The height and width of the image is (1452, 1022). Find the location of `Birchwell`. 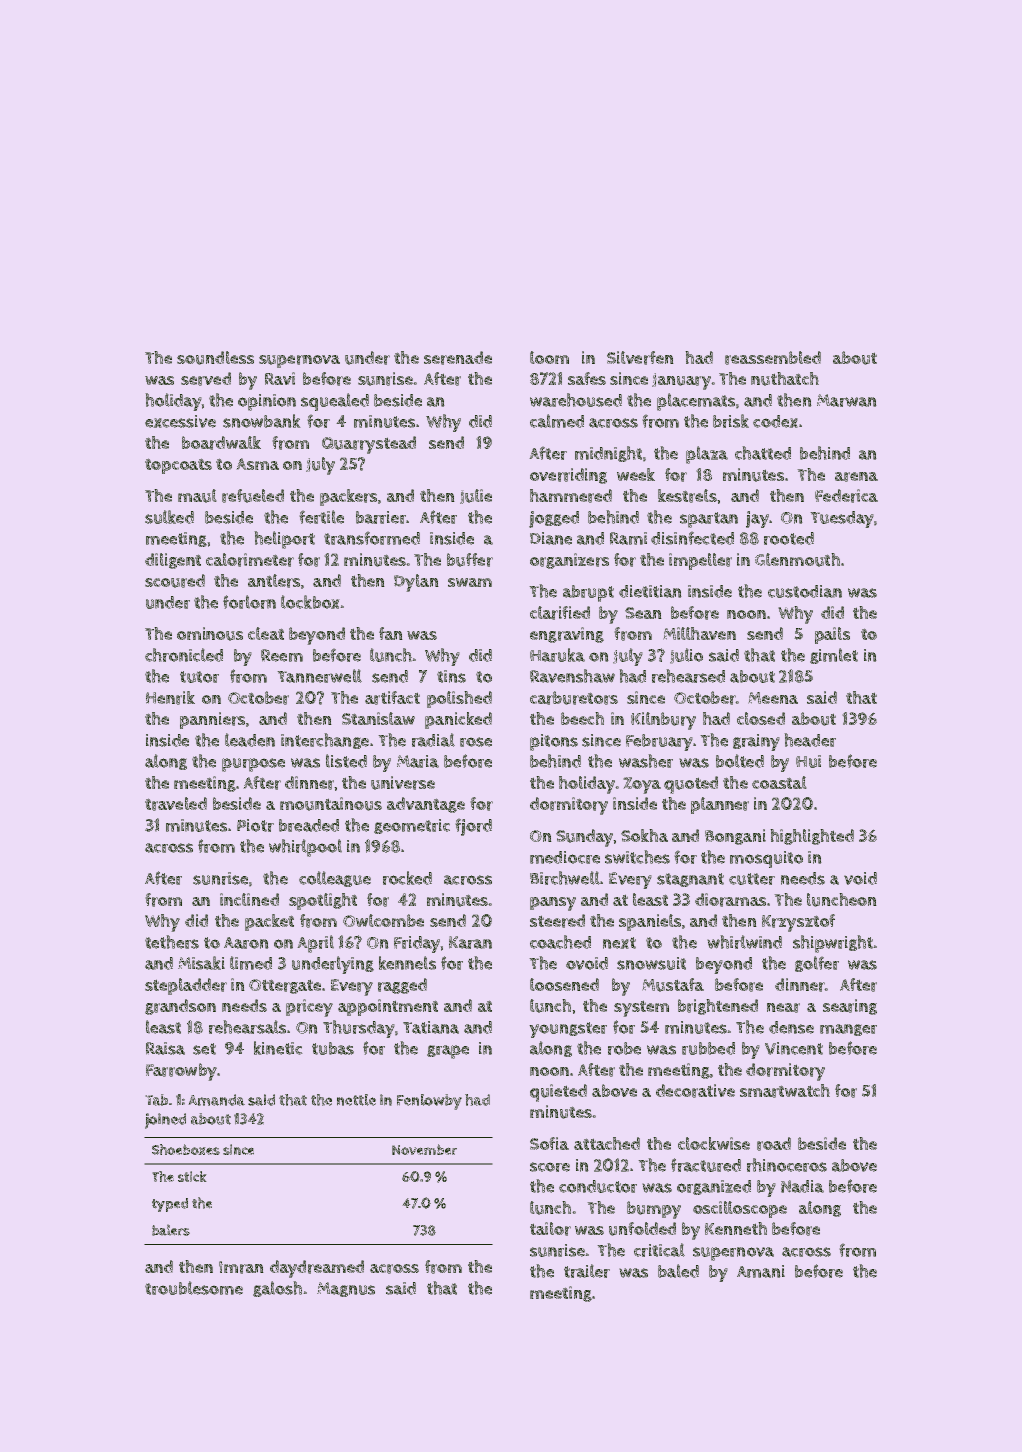

Birchwell is located at coordinates (565, 878).
